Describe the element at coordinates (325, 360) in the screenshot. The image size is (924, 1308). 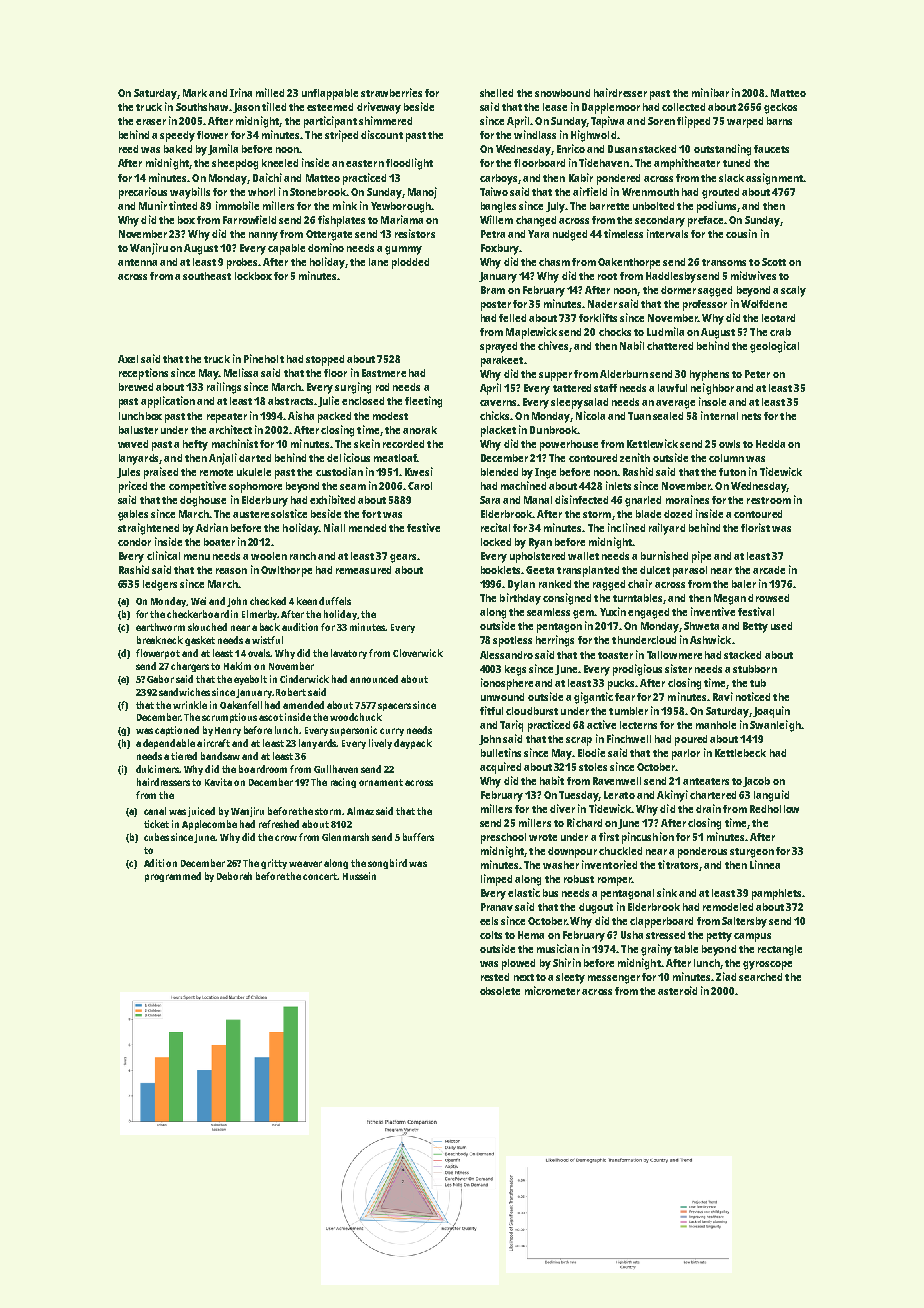
I see `stopped` at that location.
